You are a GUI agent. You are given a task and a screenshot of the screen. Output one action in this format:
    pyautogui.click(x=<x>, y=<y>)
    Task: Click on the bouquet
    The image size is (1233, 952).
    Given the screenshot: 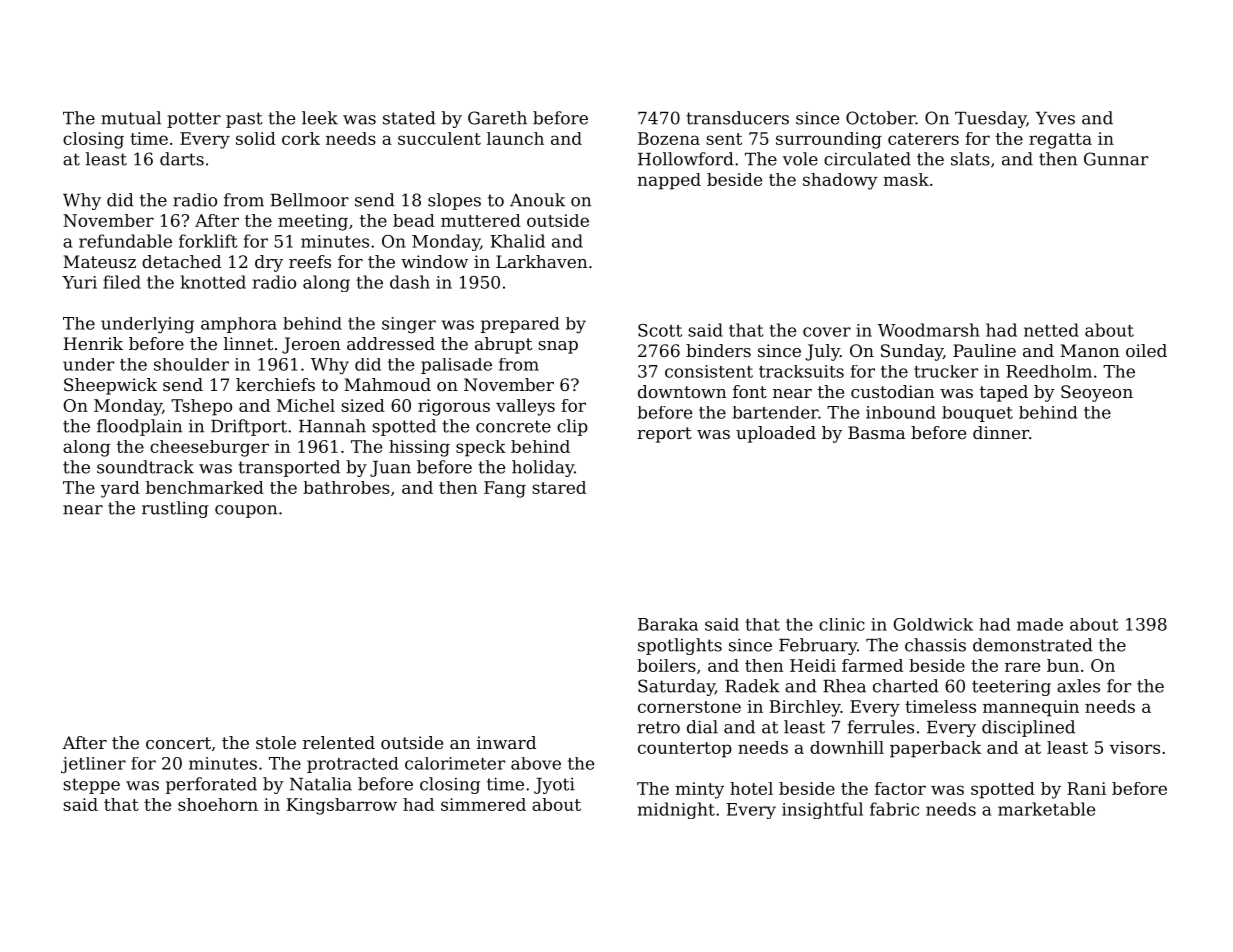 What is the action you would take?
    pyautogui.click(x=977, y=414)
